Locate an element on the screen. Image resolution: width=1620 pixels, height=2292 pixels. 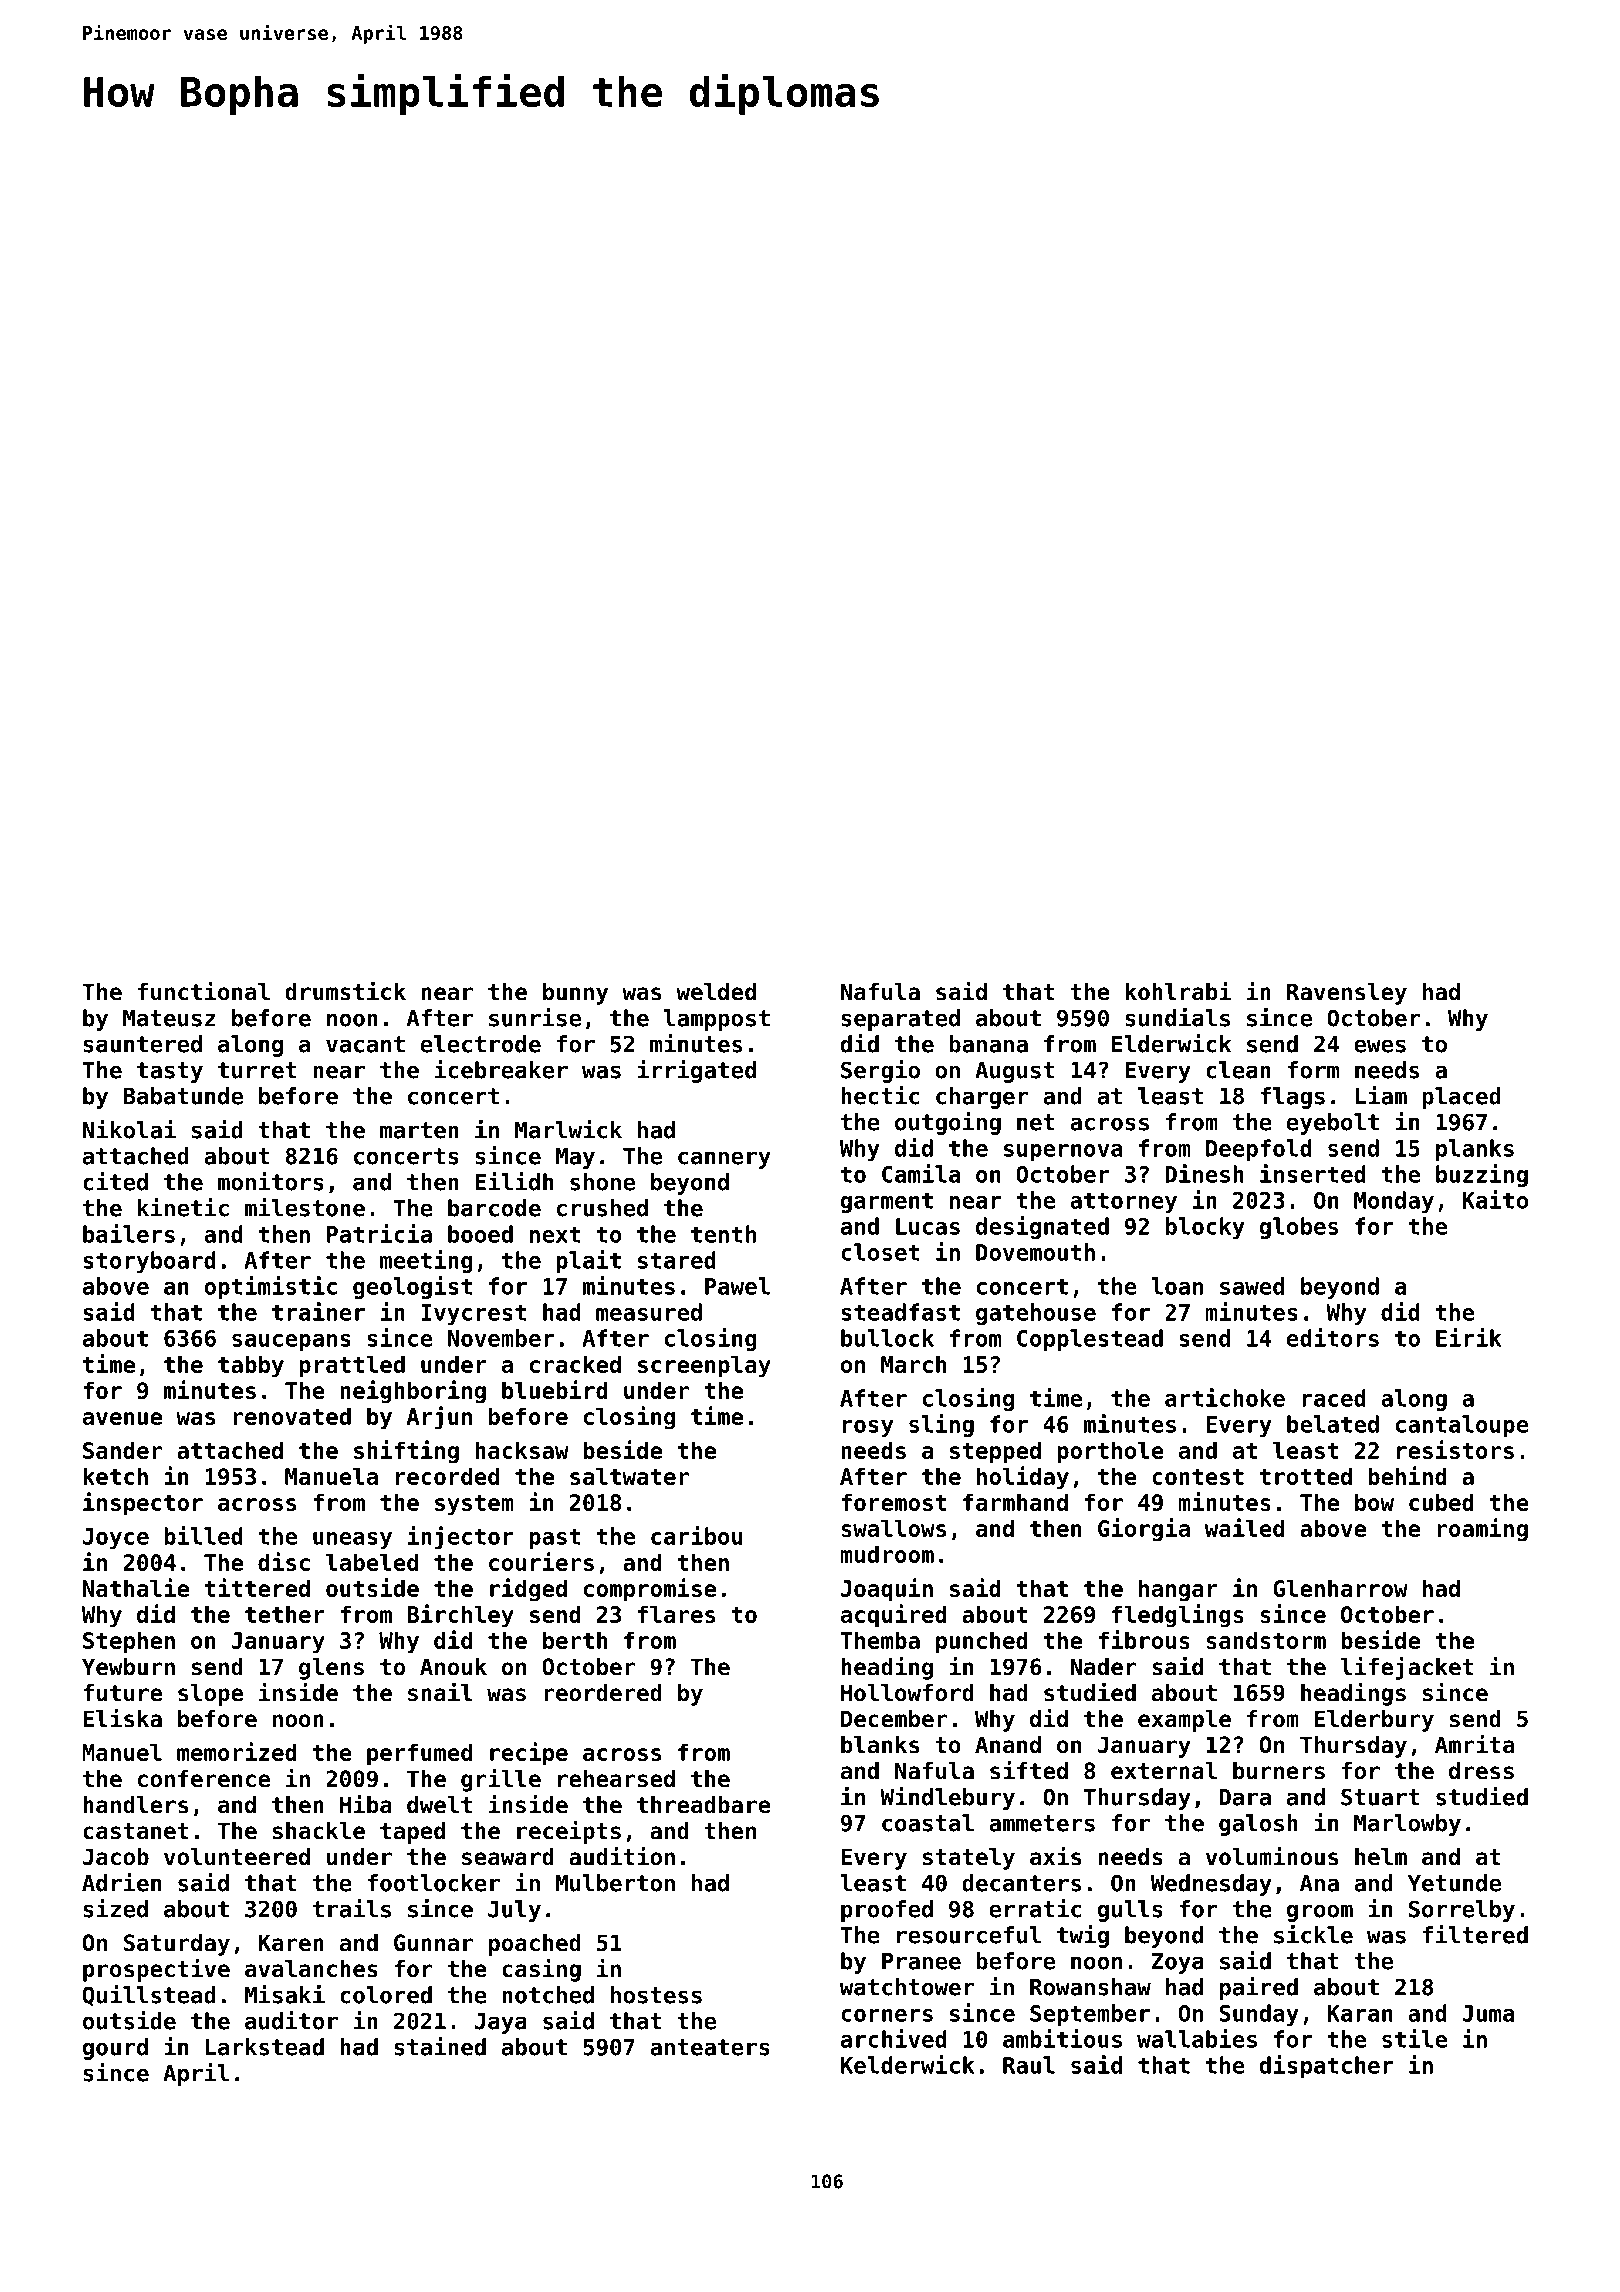
gourd is located at coordinates (115, 2049).
